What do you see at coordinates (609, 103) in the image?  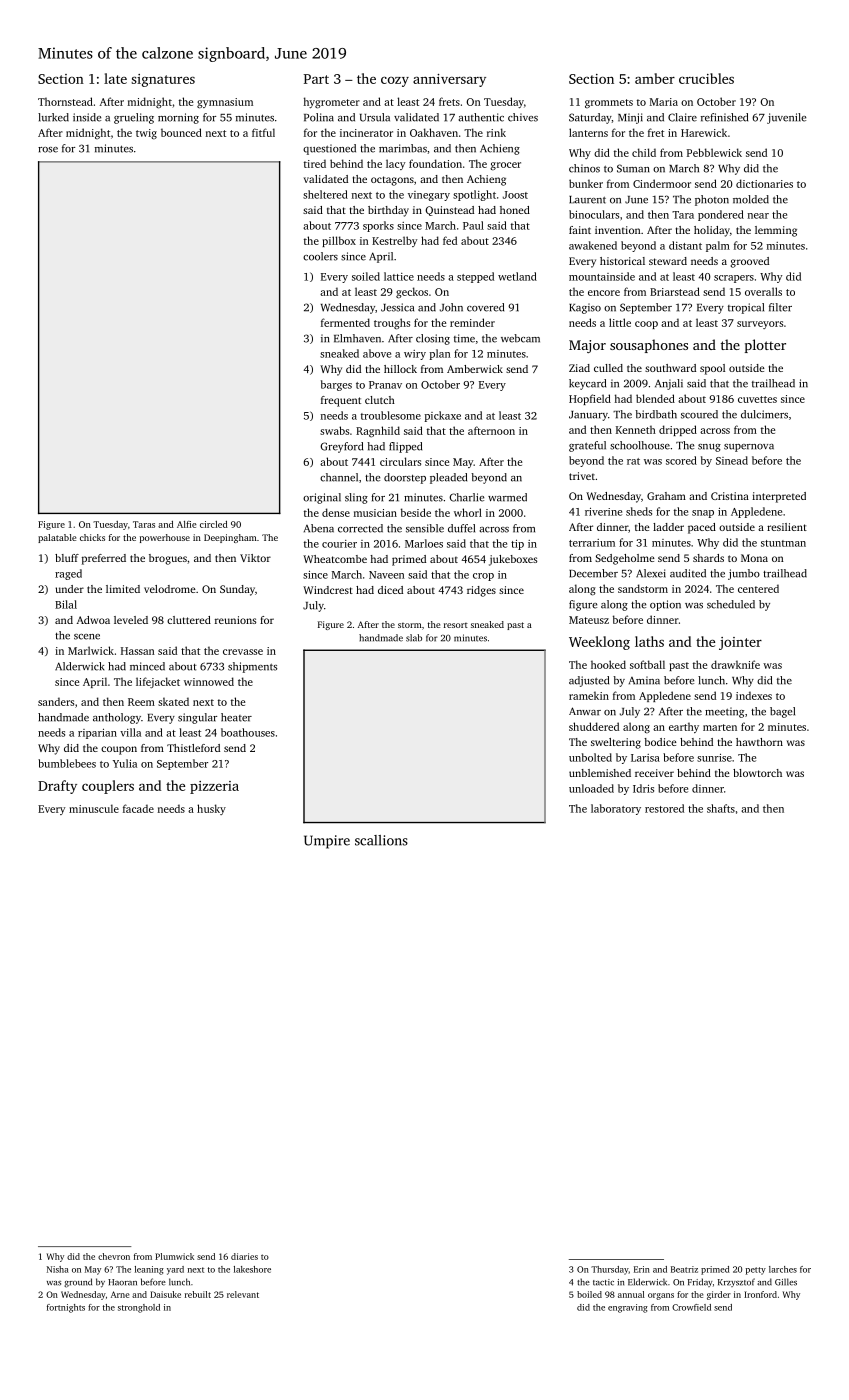 I see `grommets` at bounding box center [609, 103].
